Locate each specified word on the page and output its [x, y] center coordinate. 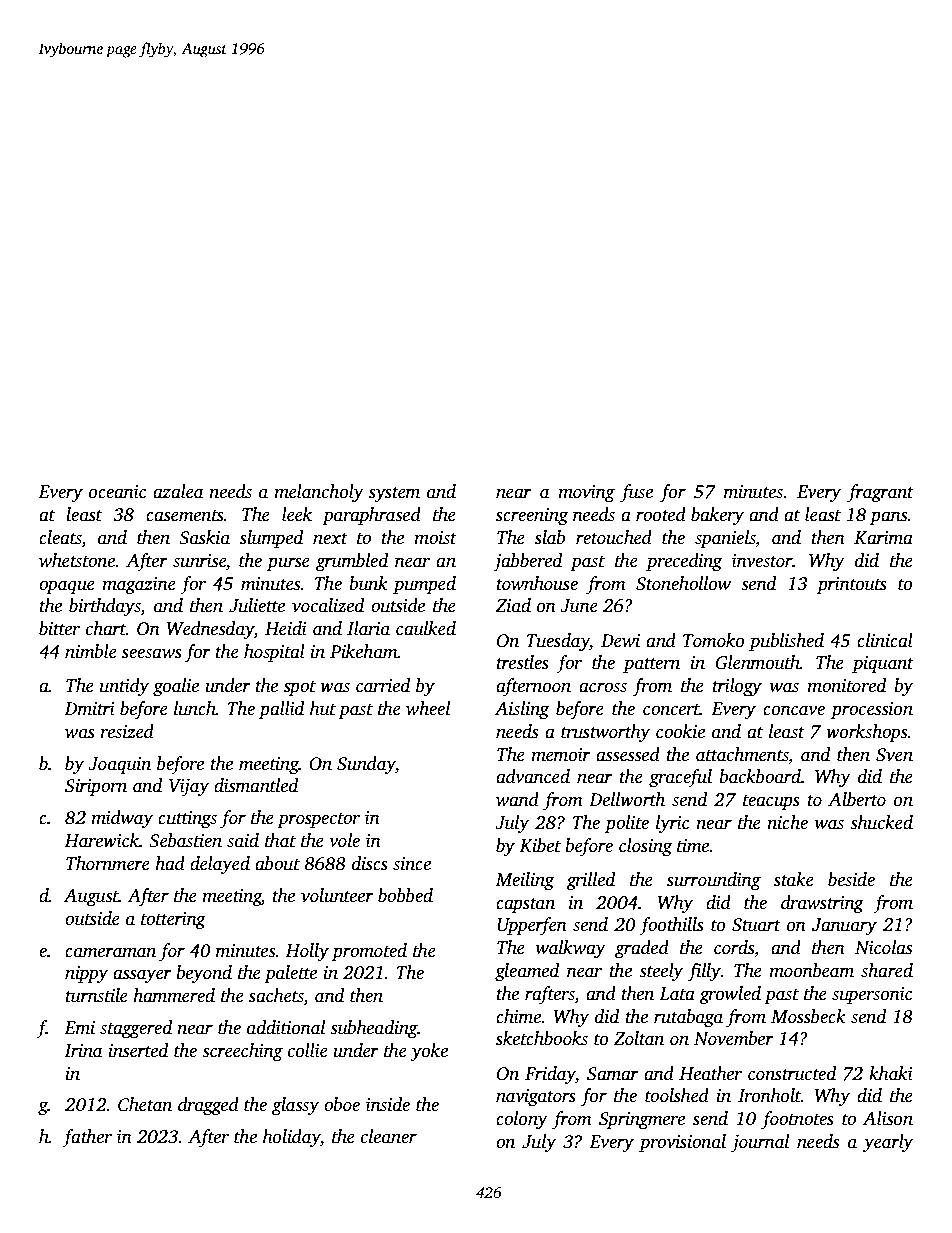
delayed [220, 865]
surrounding [714, 881]
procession [872, 710]
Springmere [642, 1120]
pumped [424, 585]
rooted [661, 514]
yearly [888, 1143]
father [87, 1138]
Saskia [204, 537]
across [603, 687]
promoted [369, 952]
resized [127, 731]
